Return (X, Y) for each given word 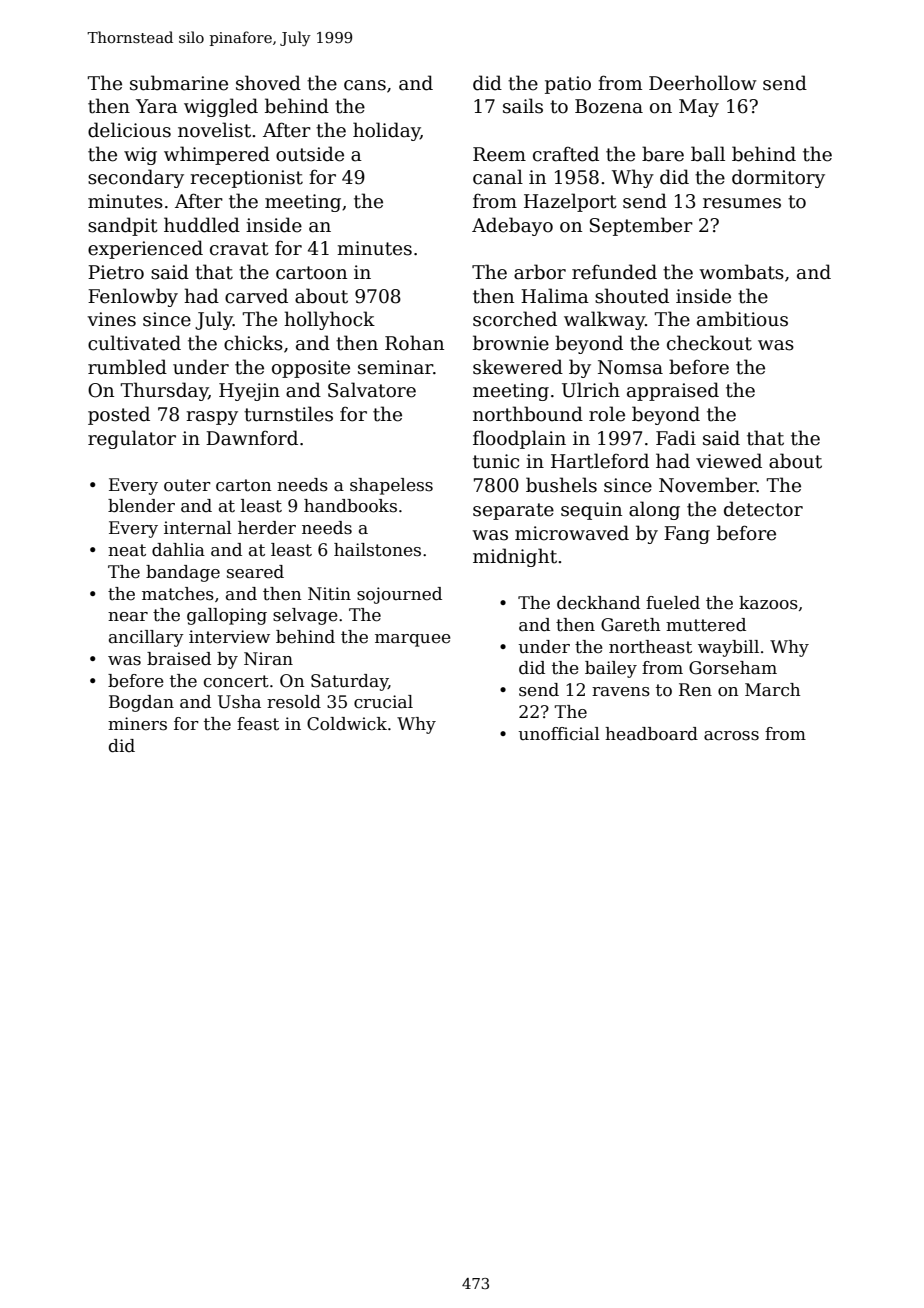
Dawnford (252, 438)
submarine (179, 83)
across (731, 736)
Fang (687, 535)
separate (513, 511)
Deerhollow (703, 83)
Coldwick (347, 724)
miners (137, 724)
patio (568, 85)
